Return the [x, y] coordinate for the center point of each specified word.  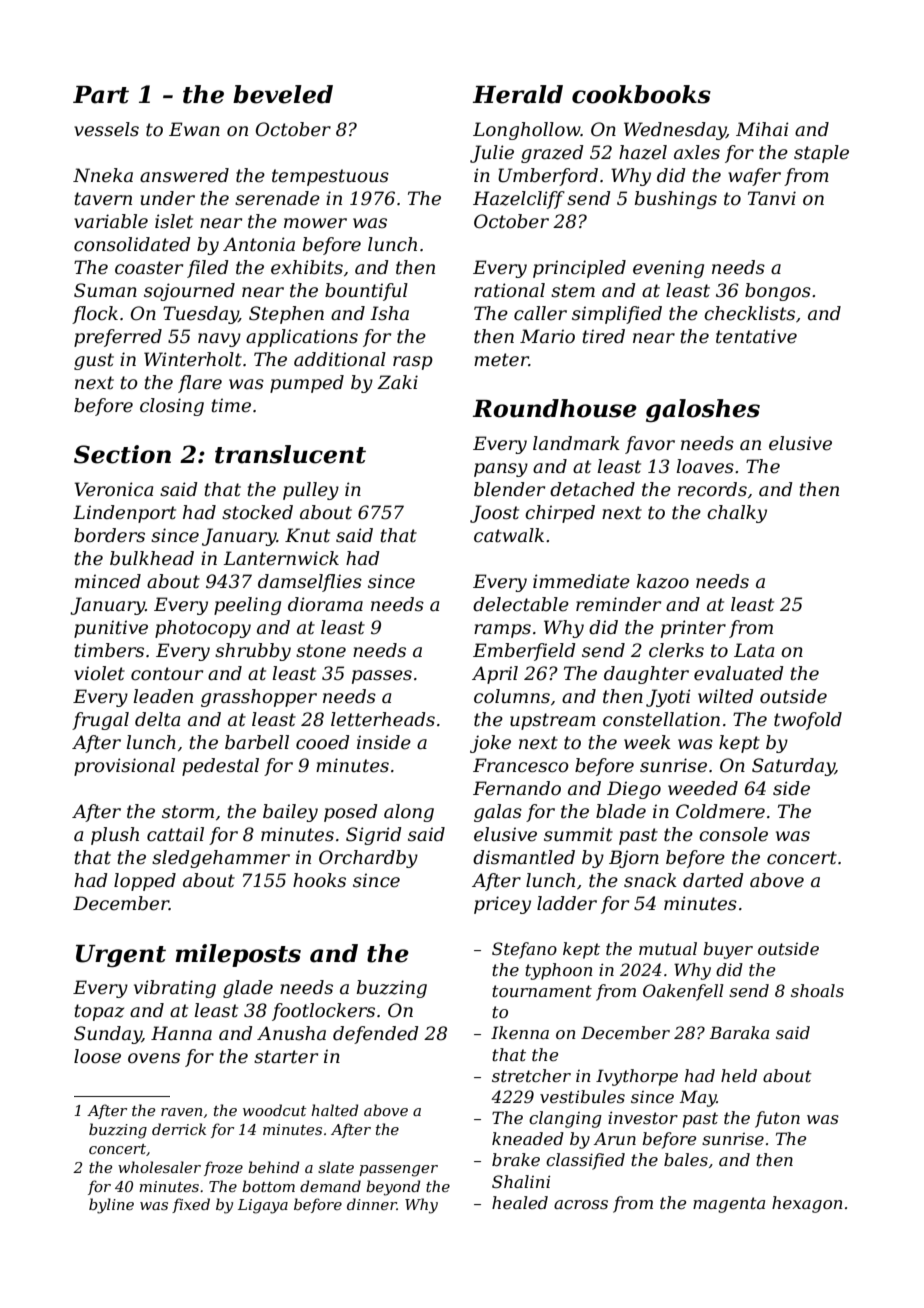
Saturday [793, 767]
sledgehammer [221, 859]
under [168, 198]
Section [122, 454]
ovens [154, 1058]
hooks [319, 880]
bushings [676, 200]
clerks [676, 650]
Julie [492, 154]
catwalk [509, 535]
